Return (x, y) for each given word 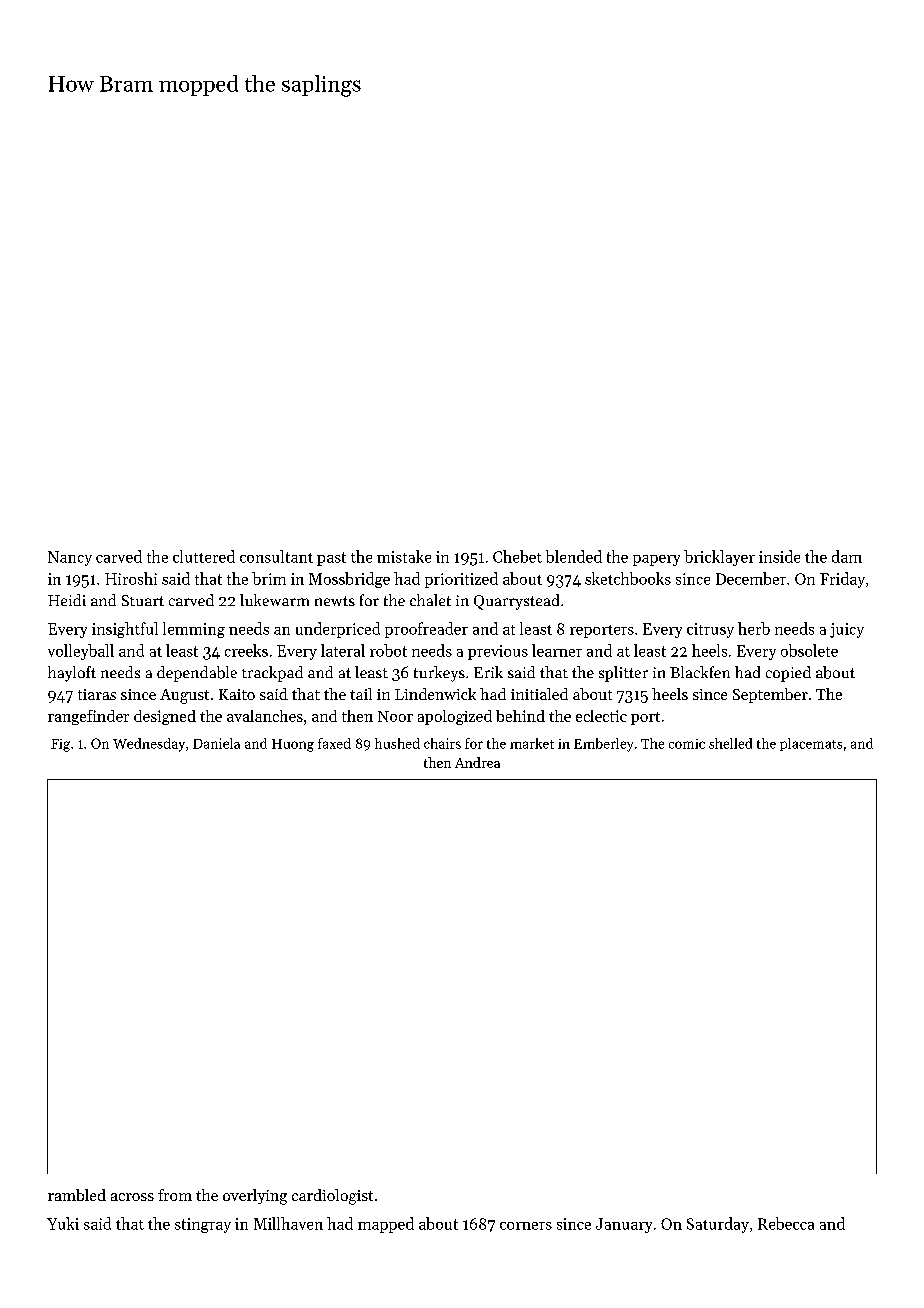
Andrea (477, 762)
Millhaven (288, 1223)
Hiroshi (131, 578)
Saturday (718, 1225)
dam (847, 556)
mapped (386, 1225)
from (175, 1195)
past (331, 559)
